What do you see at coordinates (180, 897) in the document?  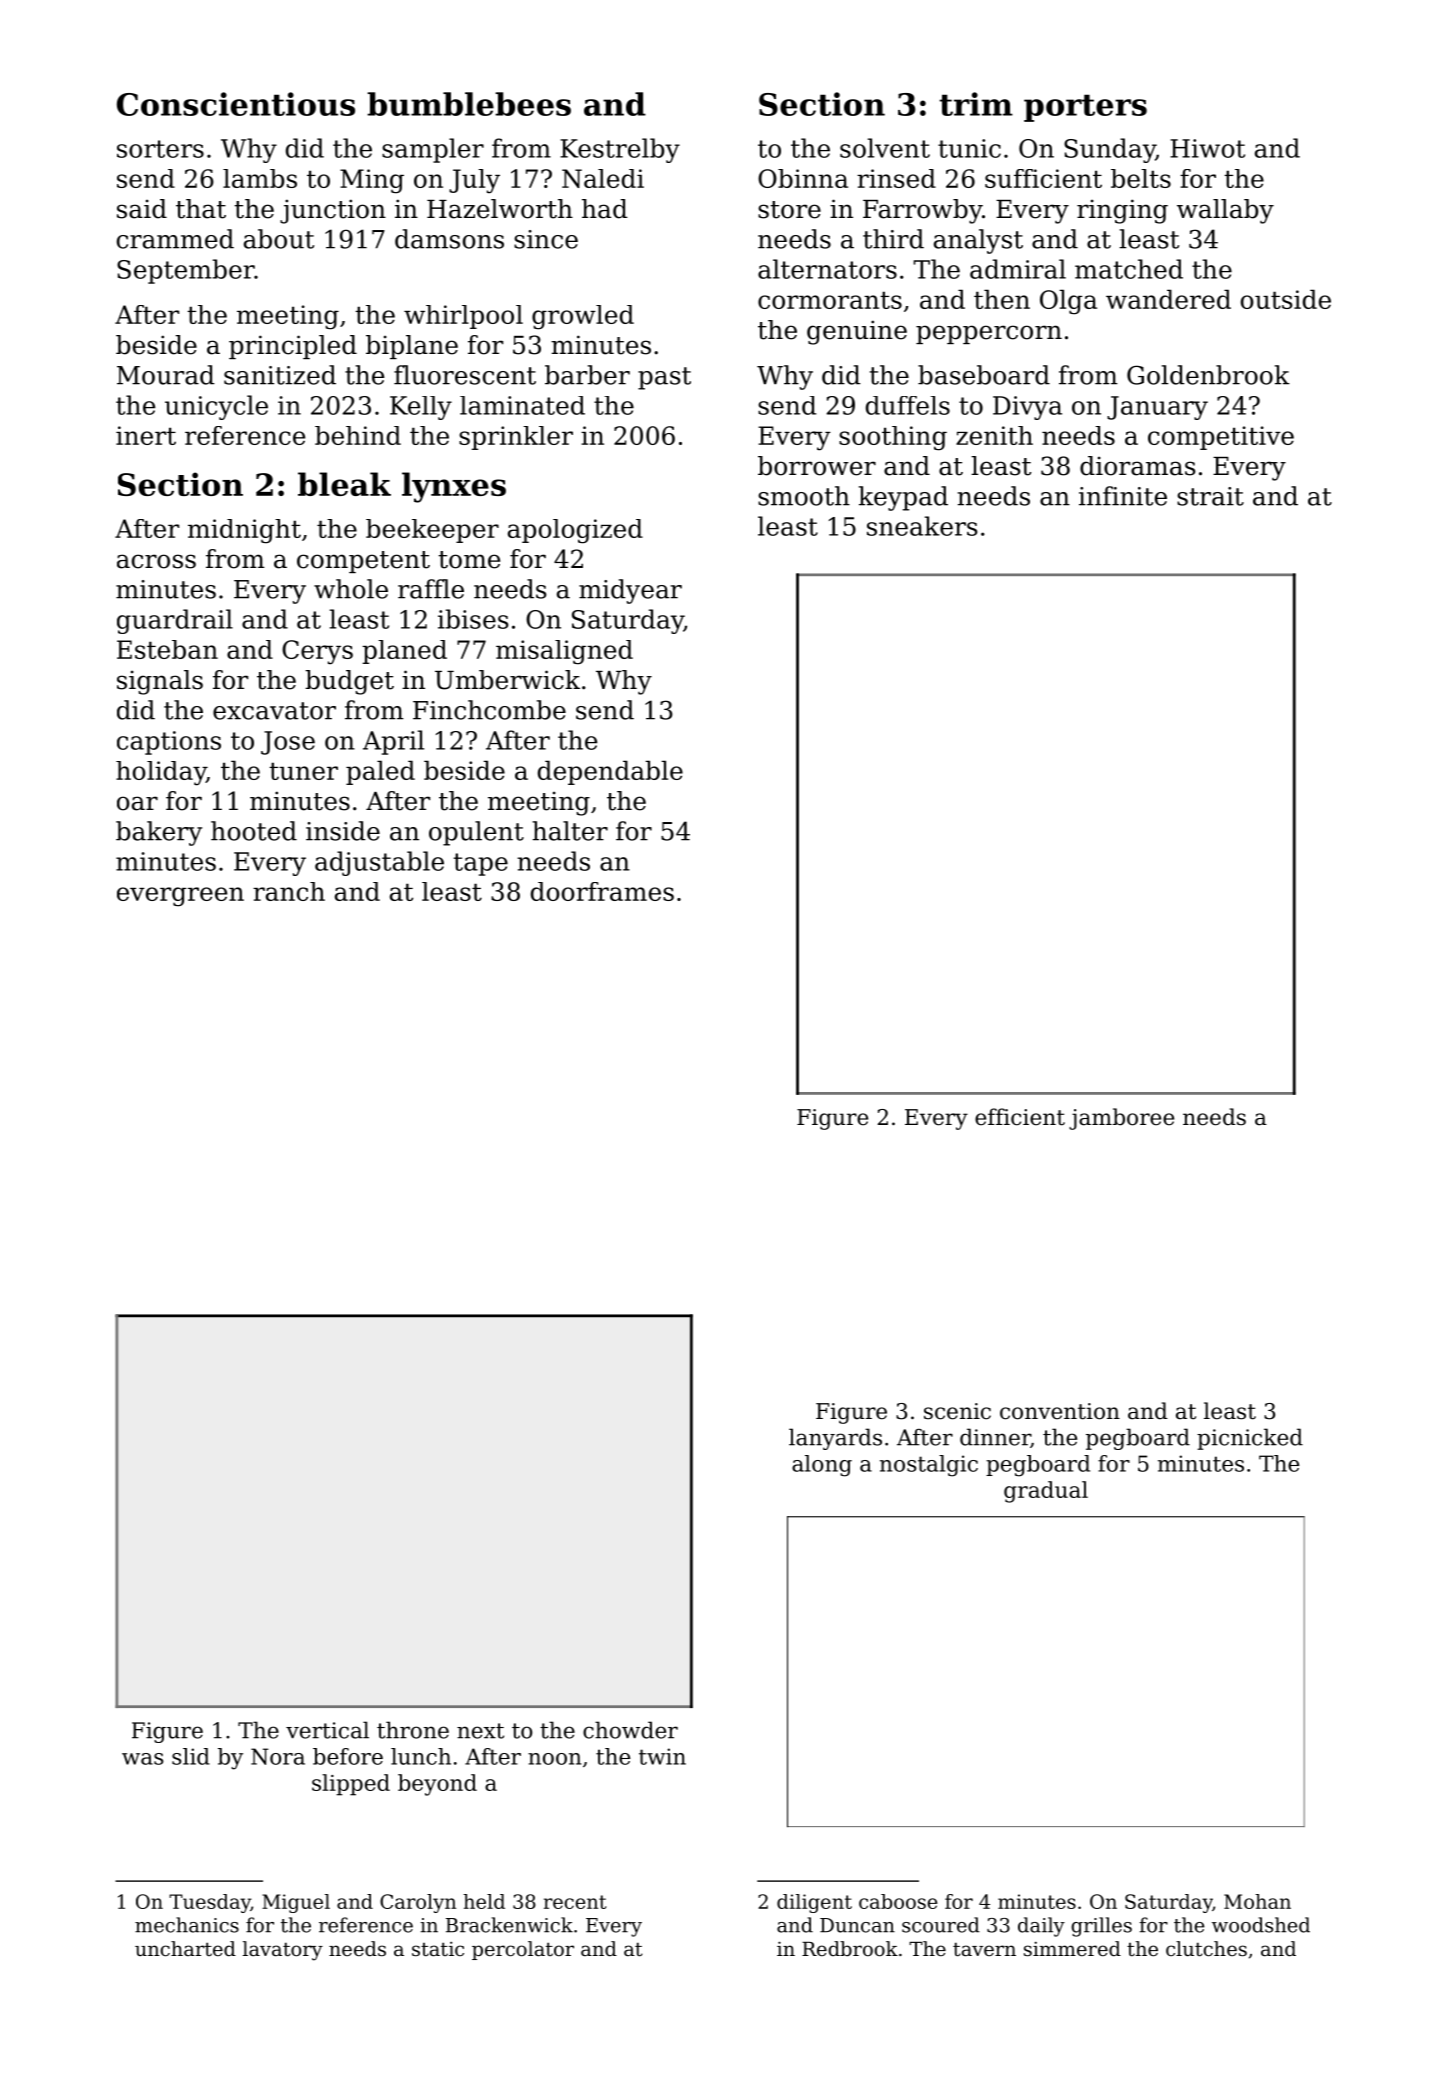 I see `evergreen` at bounding box center [180, 897].
